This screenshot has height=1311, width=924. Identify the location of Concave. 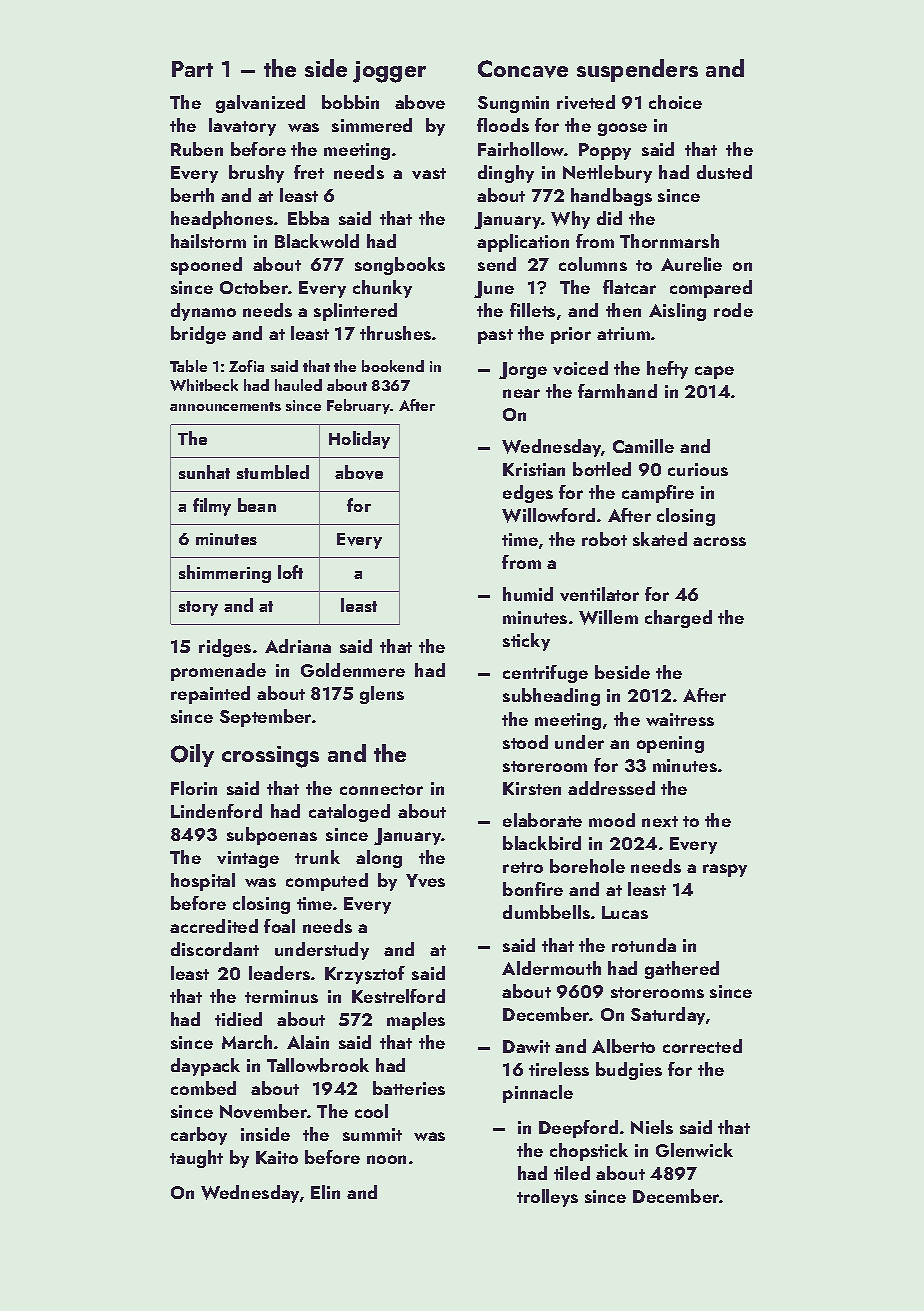
(523, 69).
